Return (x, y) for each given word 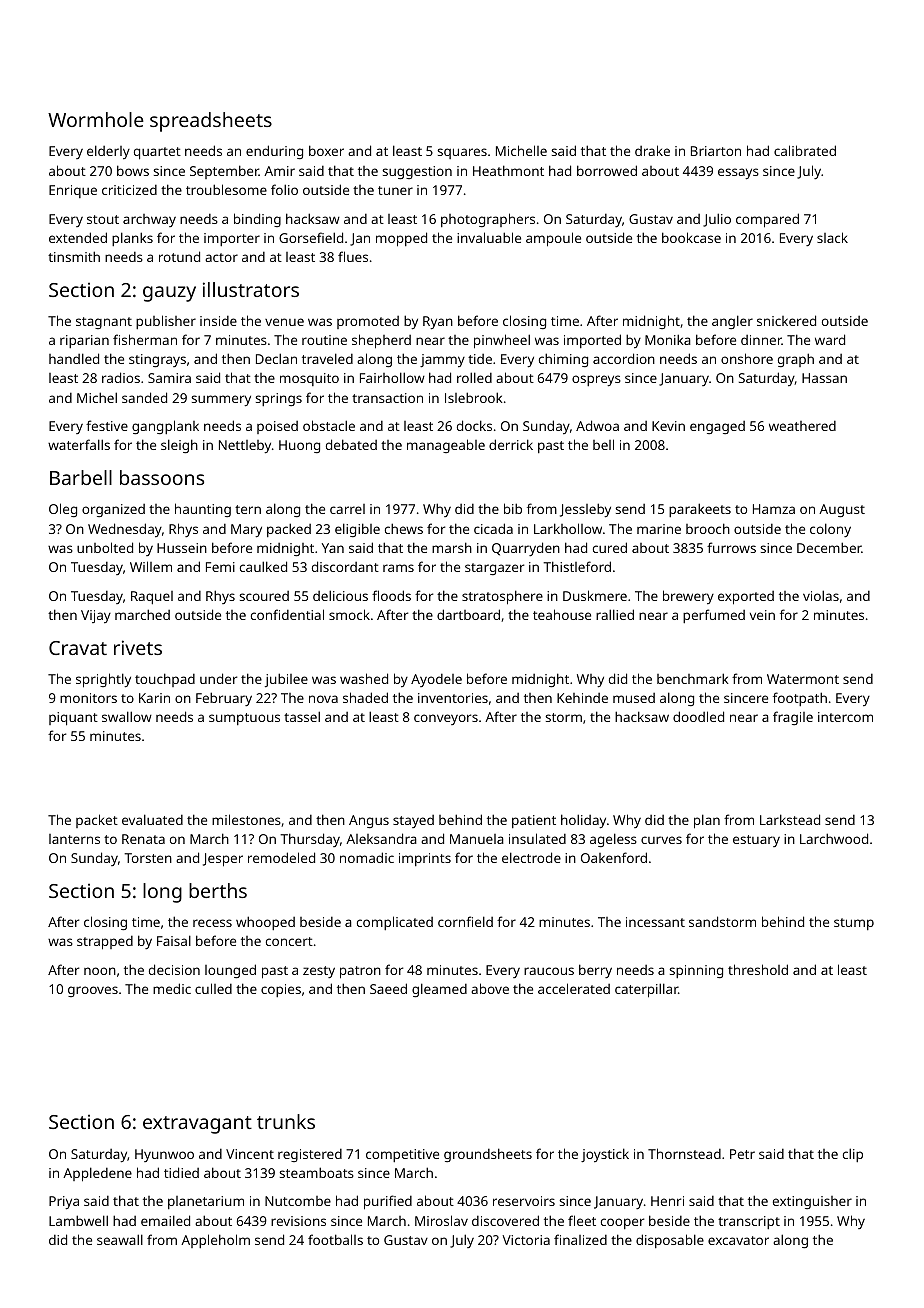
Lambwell (78, 1220)
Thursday (310, 840)
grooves (93, 991)
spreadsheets (211, 122)
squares (462, 153)
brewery (688, 597)
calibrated (805, 150)
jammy (442, 360)
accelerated (574, 988)
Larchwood (834, 838)
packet (97, 821)
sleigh (179, 446)
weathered (802, 426)
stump (854, 924)
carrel (347, 509)
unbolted (105, 547)
